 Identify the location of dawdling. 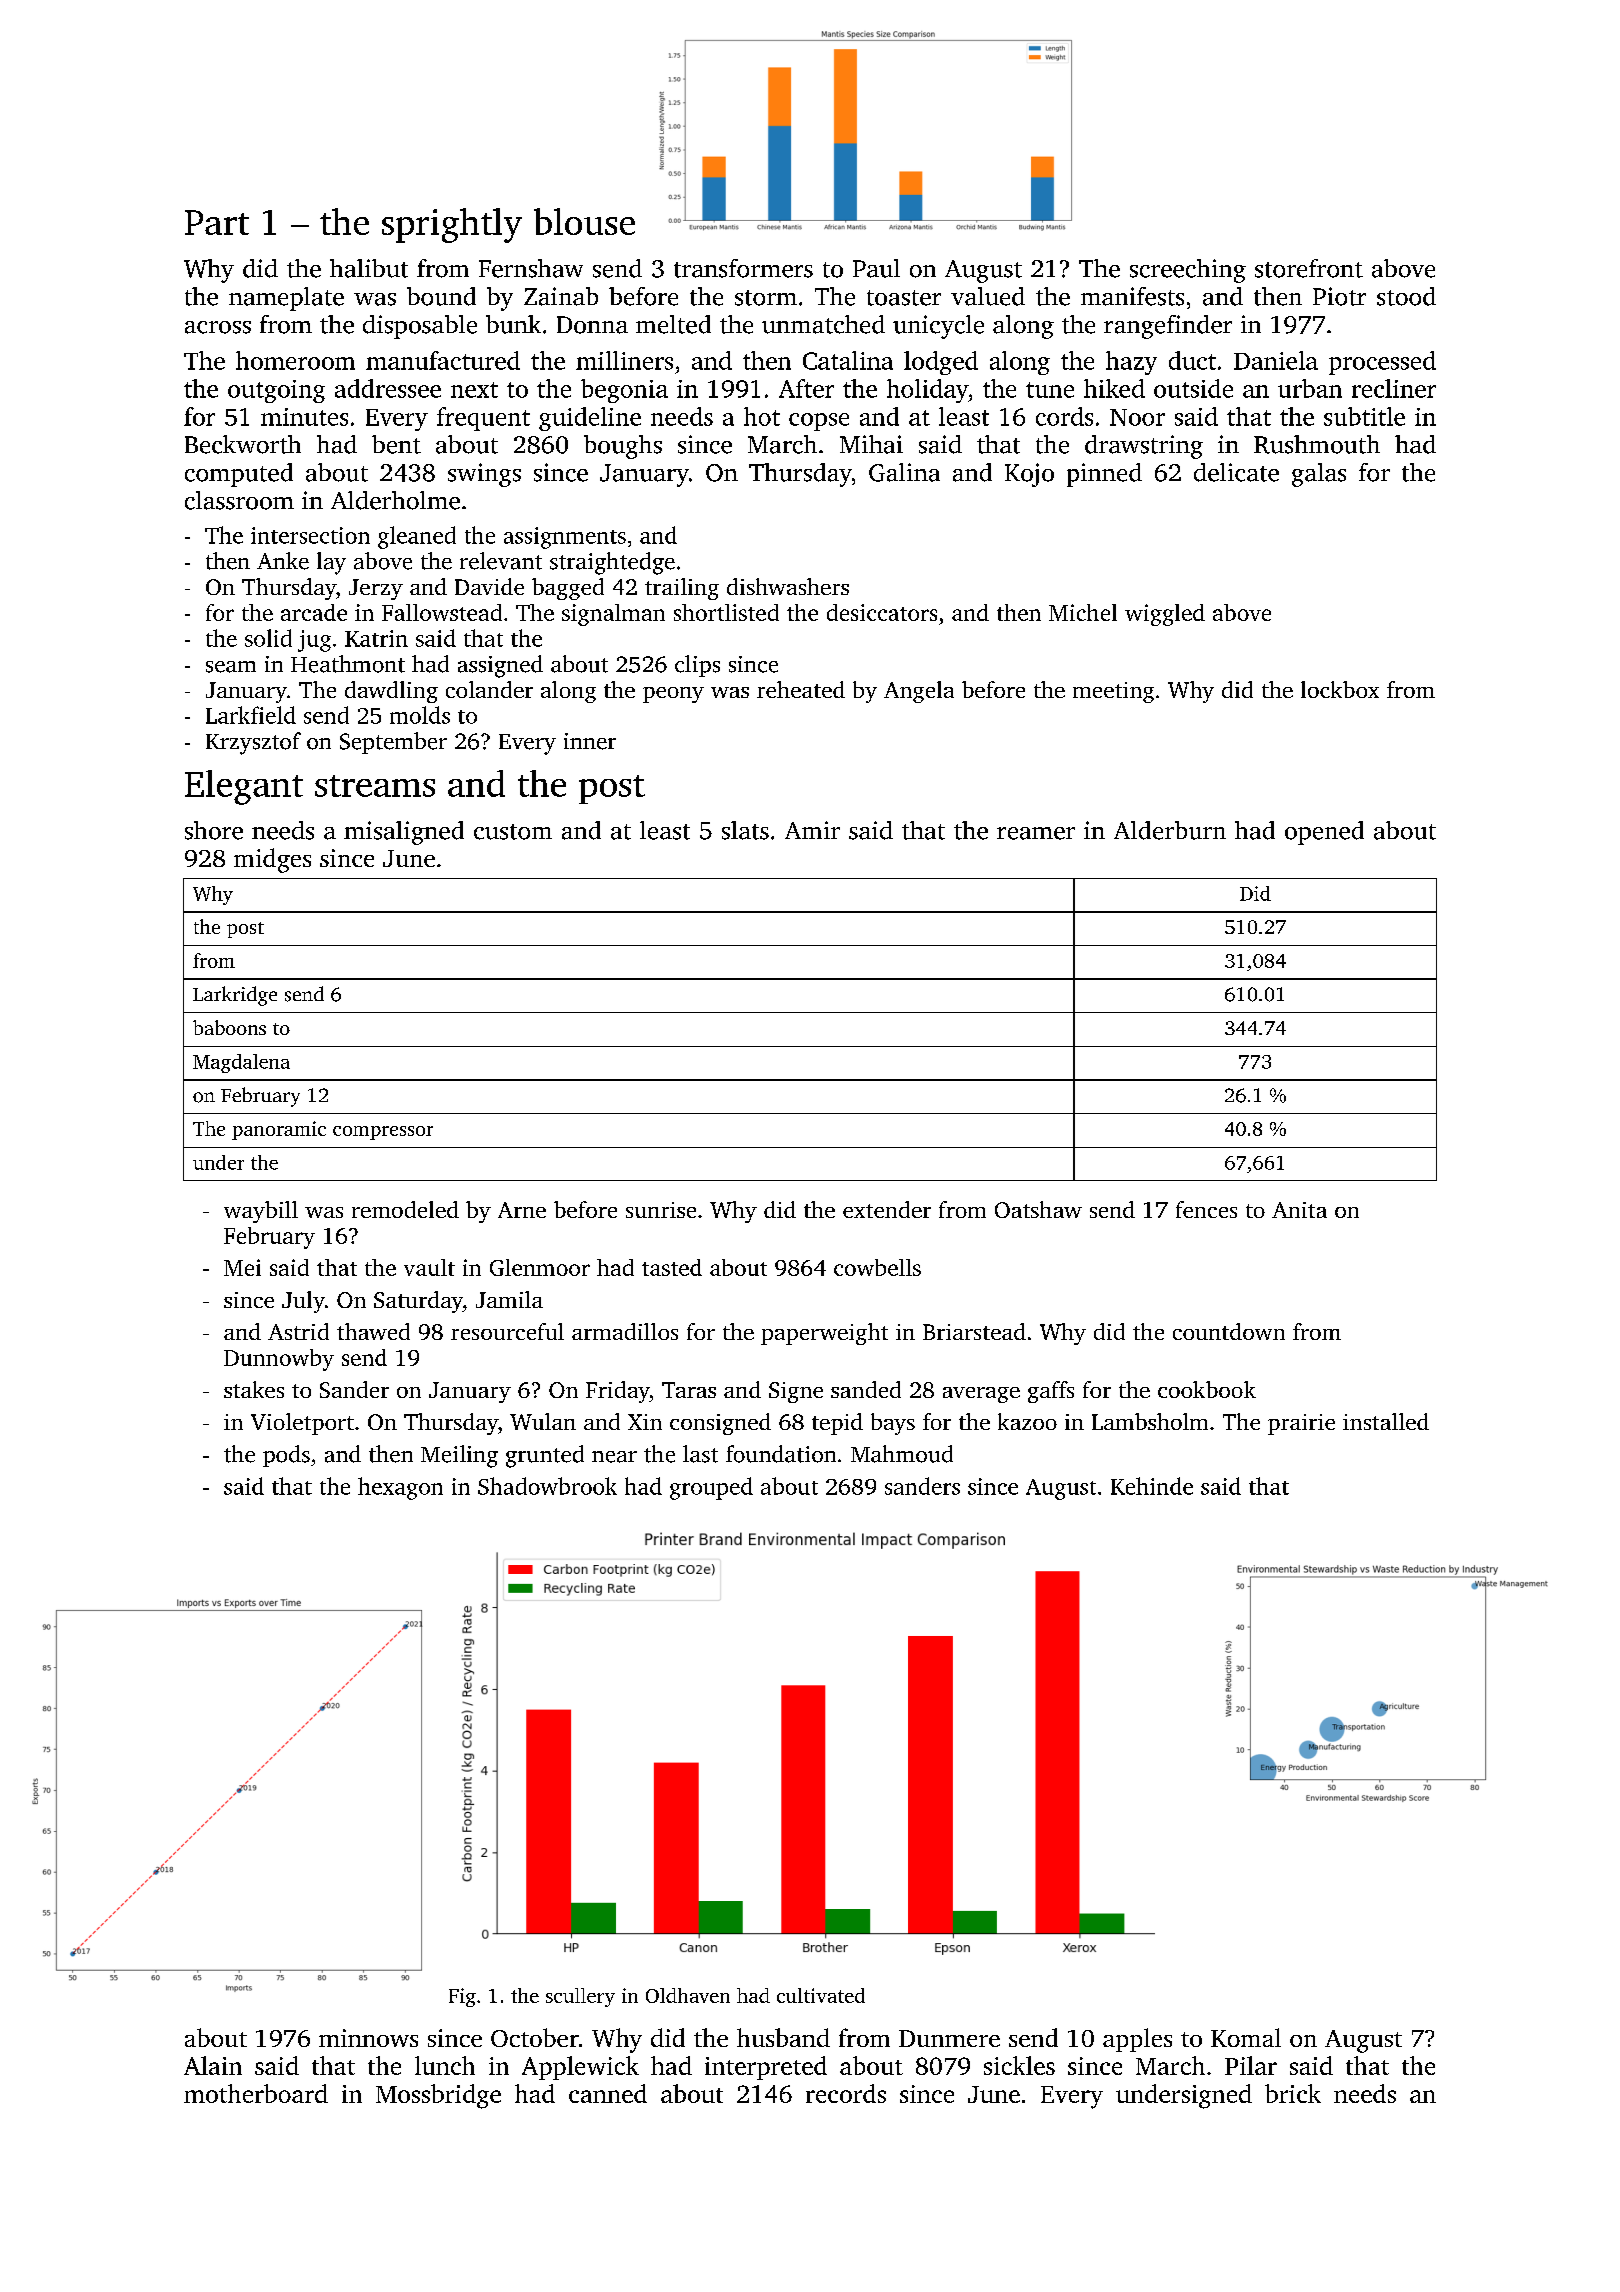
(391, 692).
